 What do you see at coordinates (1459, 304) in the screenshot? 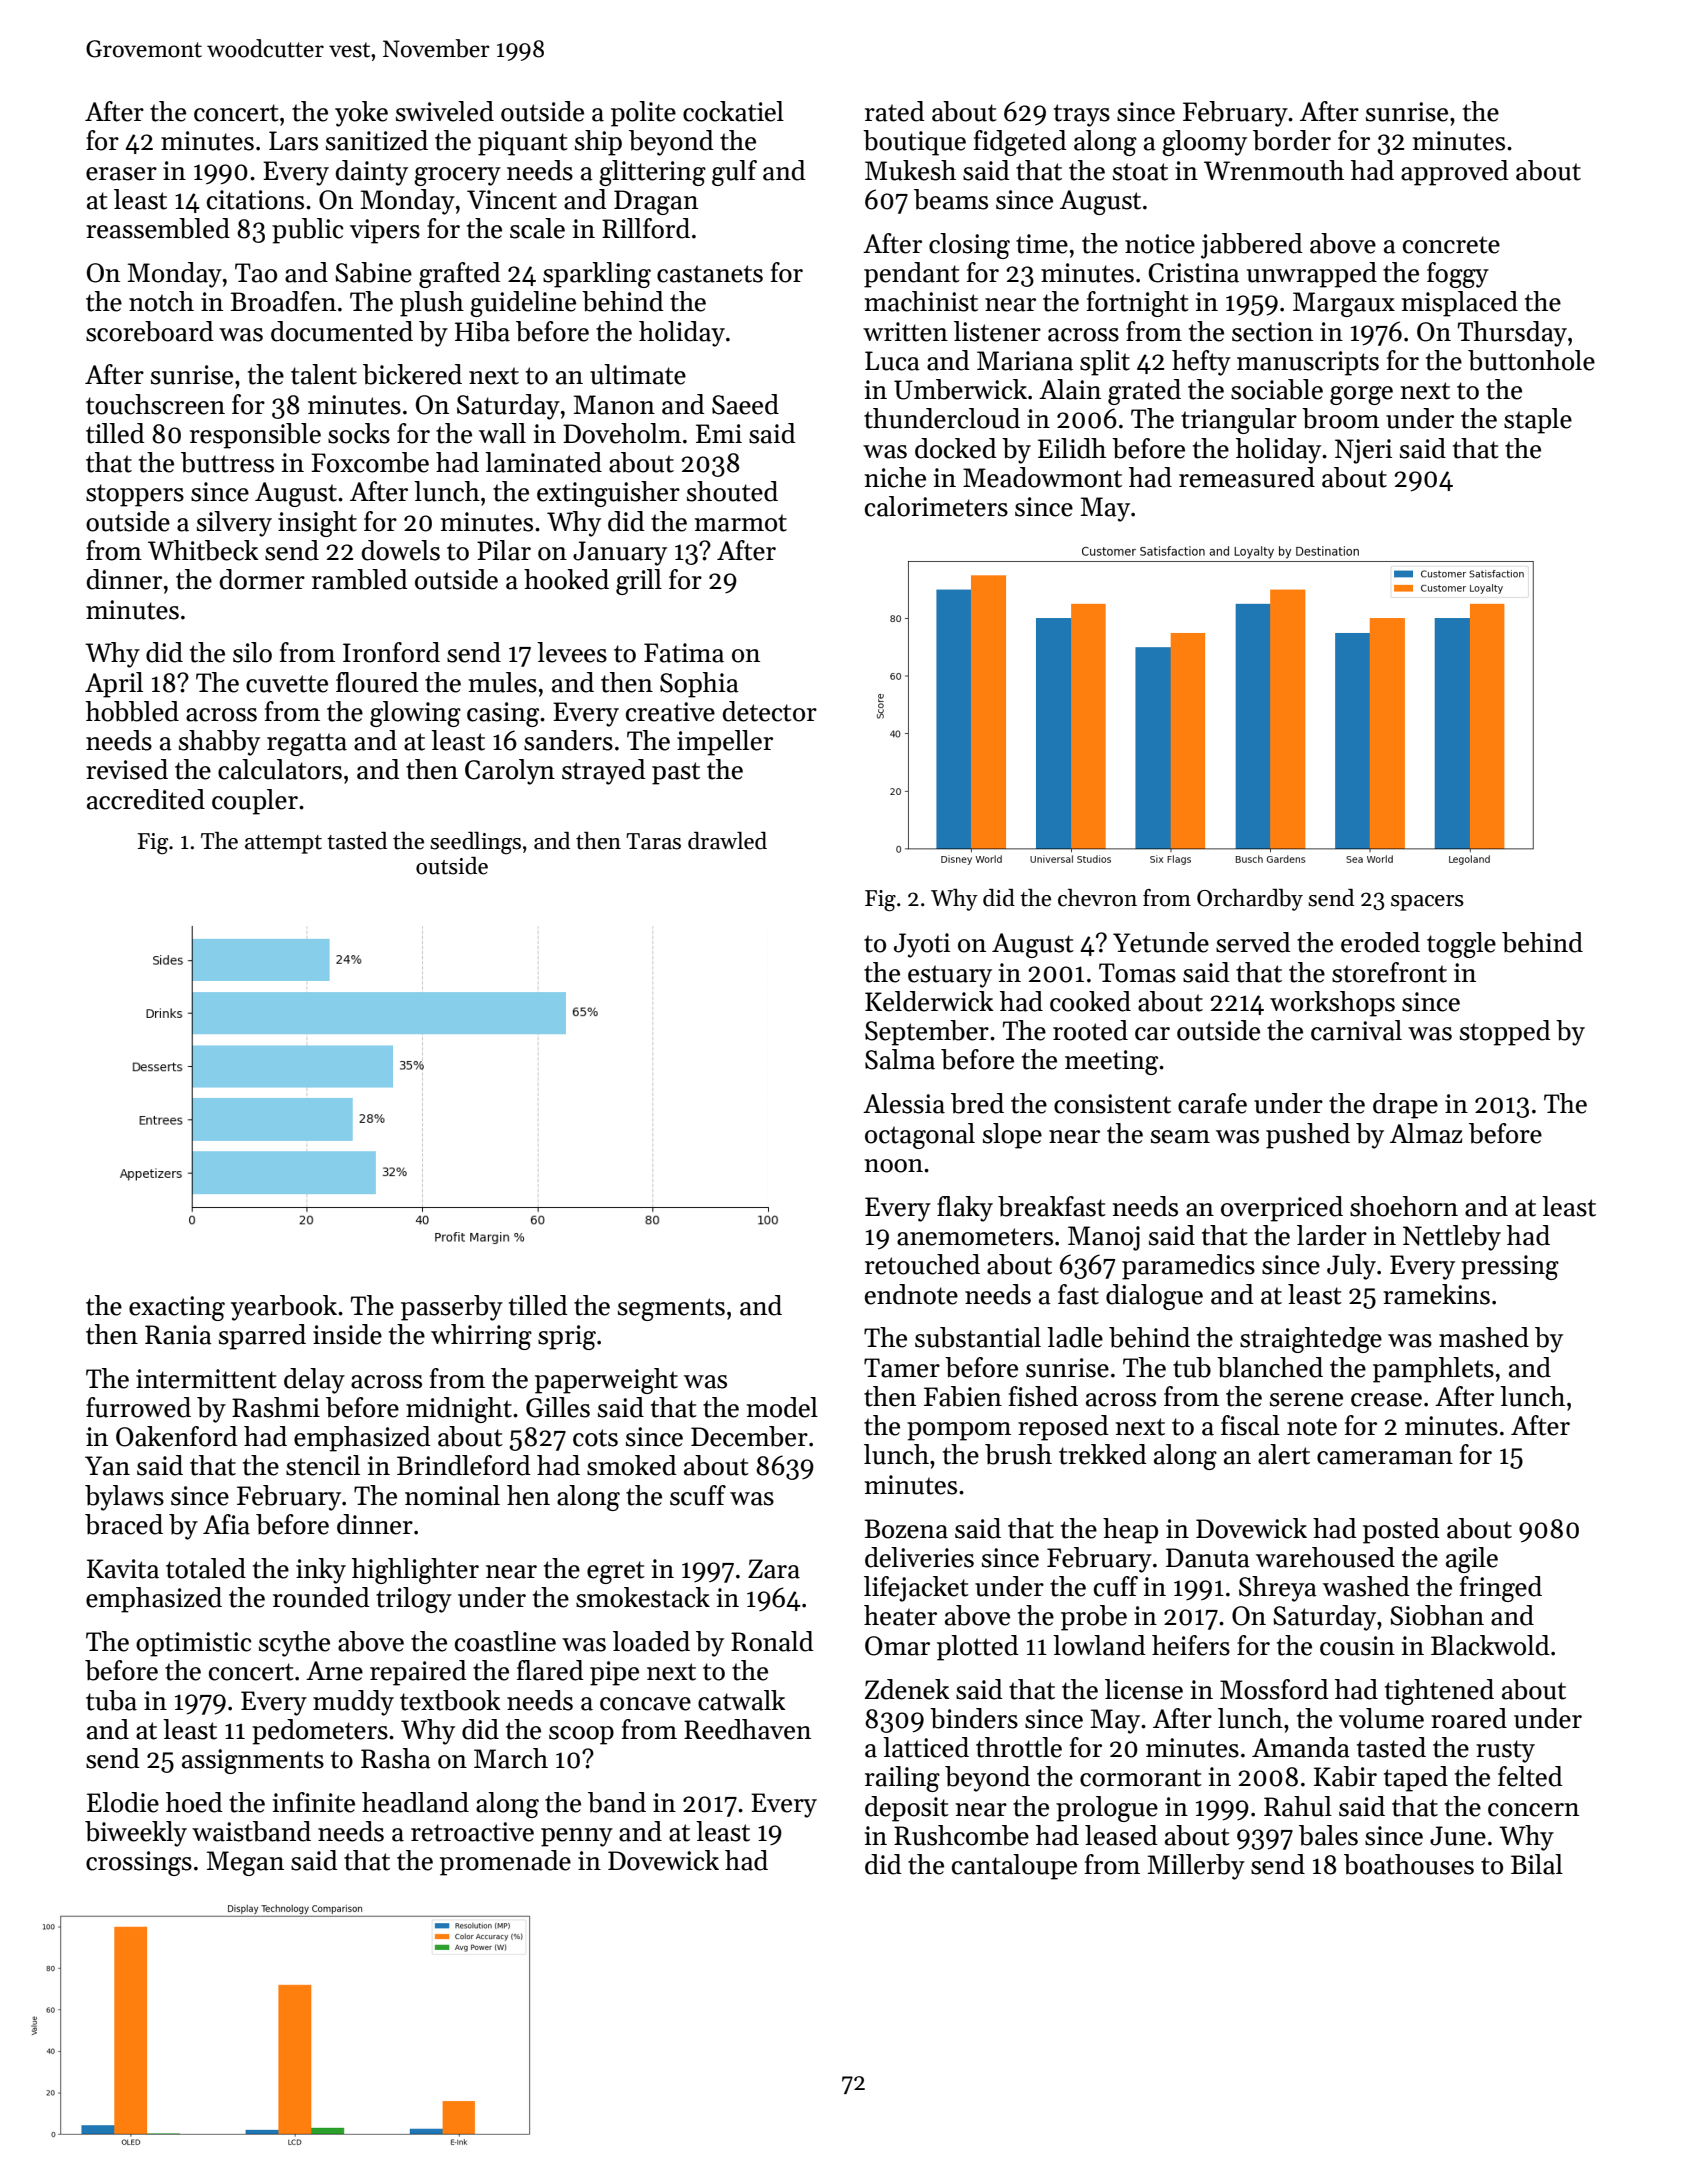
I see `misplaced` at bounding box center [1459, 304].
